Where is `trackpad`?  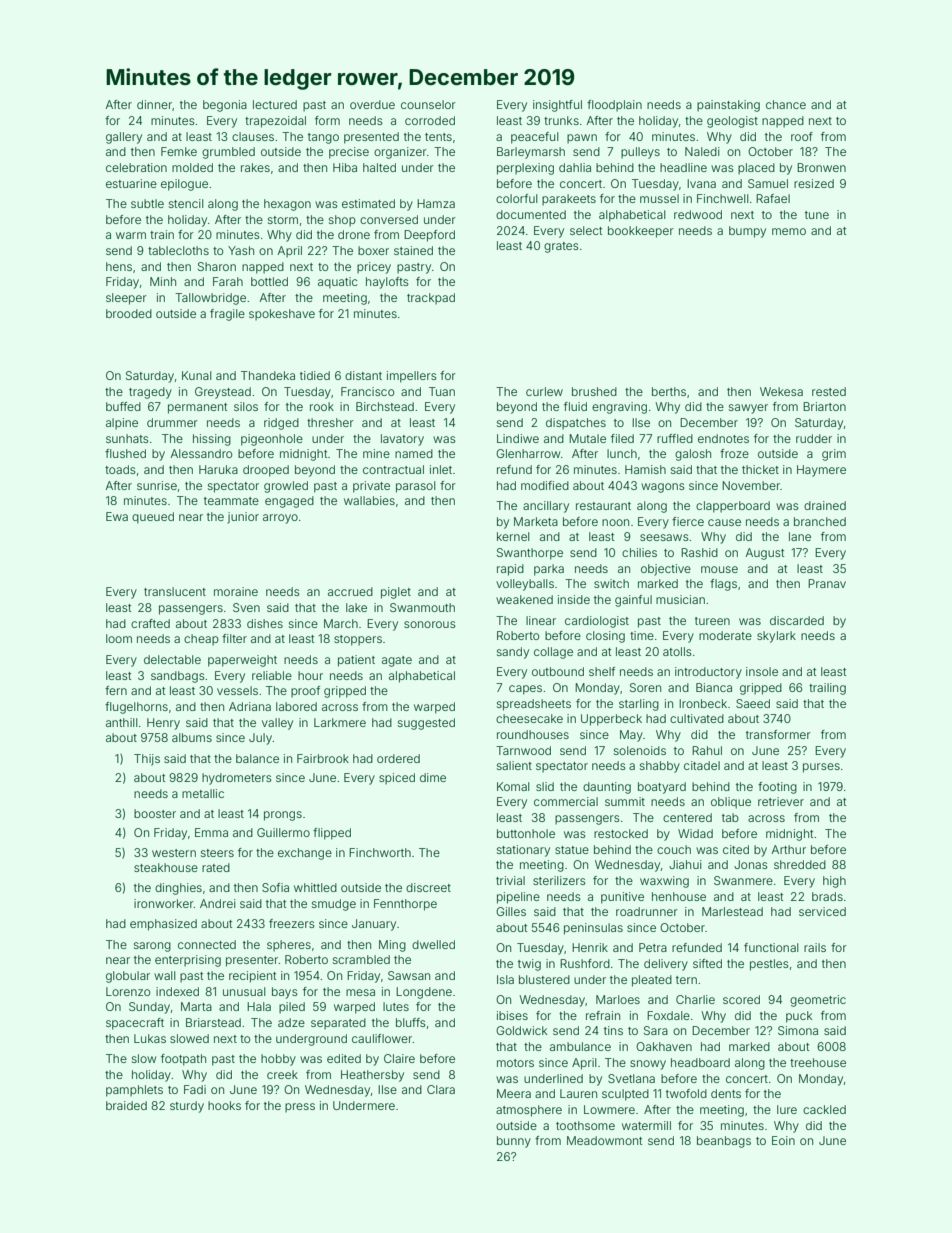 trackpad is located at coordinates (431, 299).
